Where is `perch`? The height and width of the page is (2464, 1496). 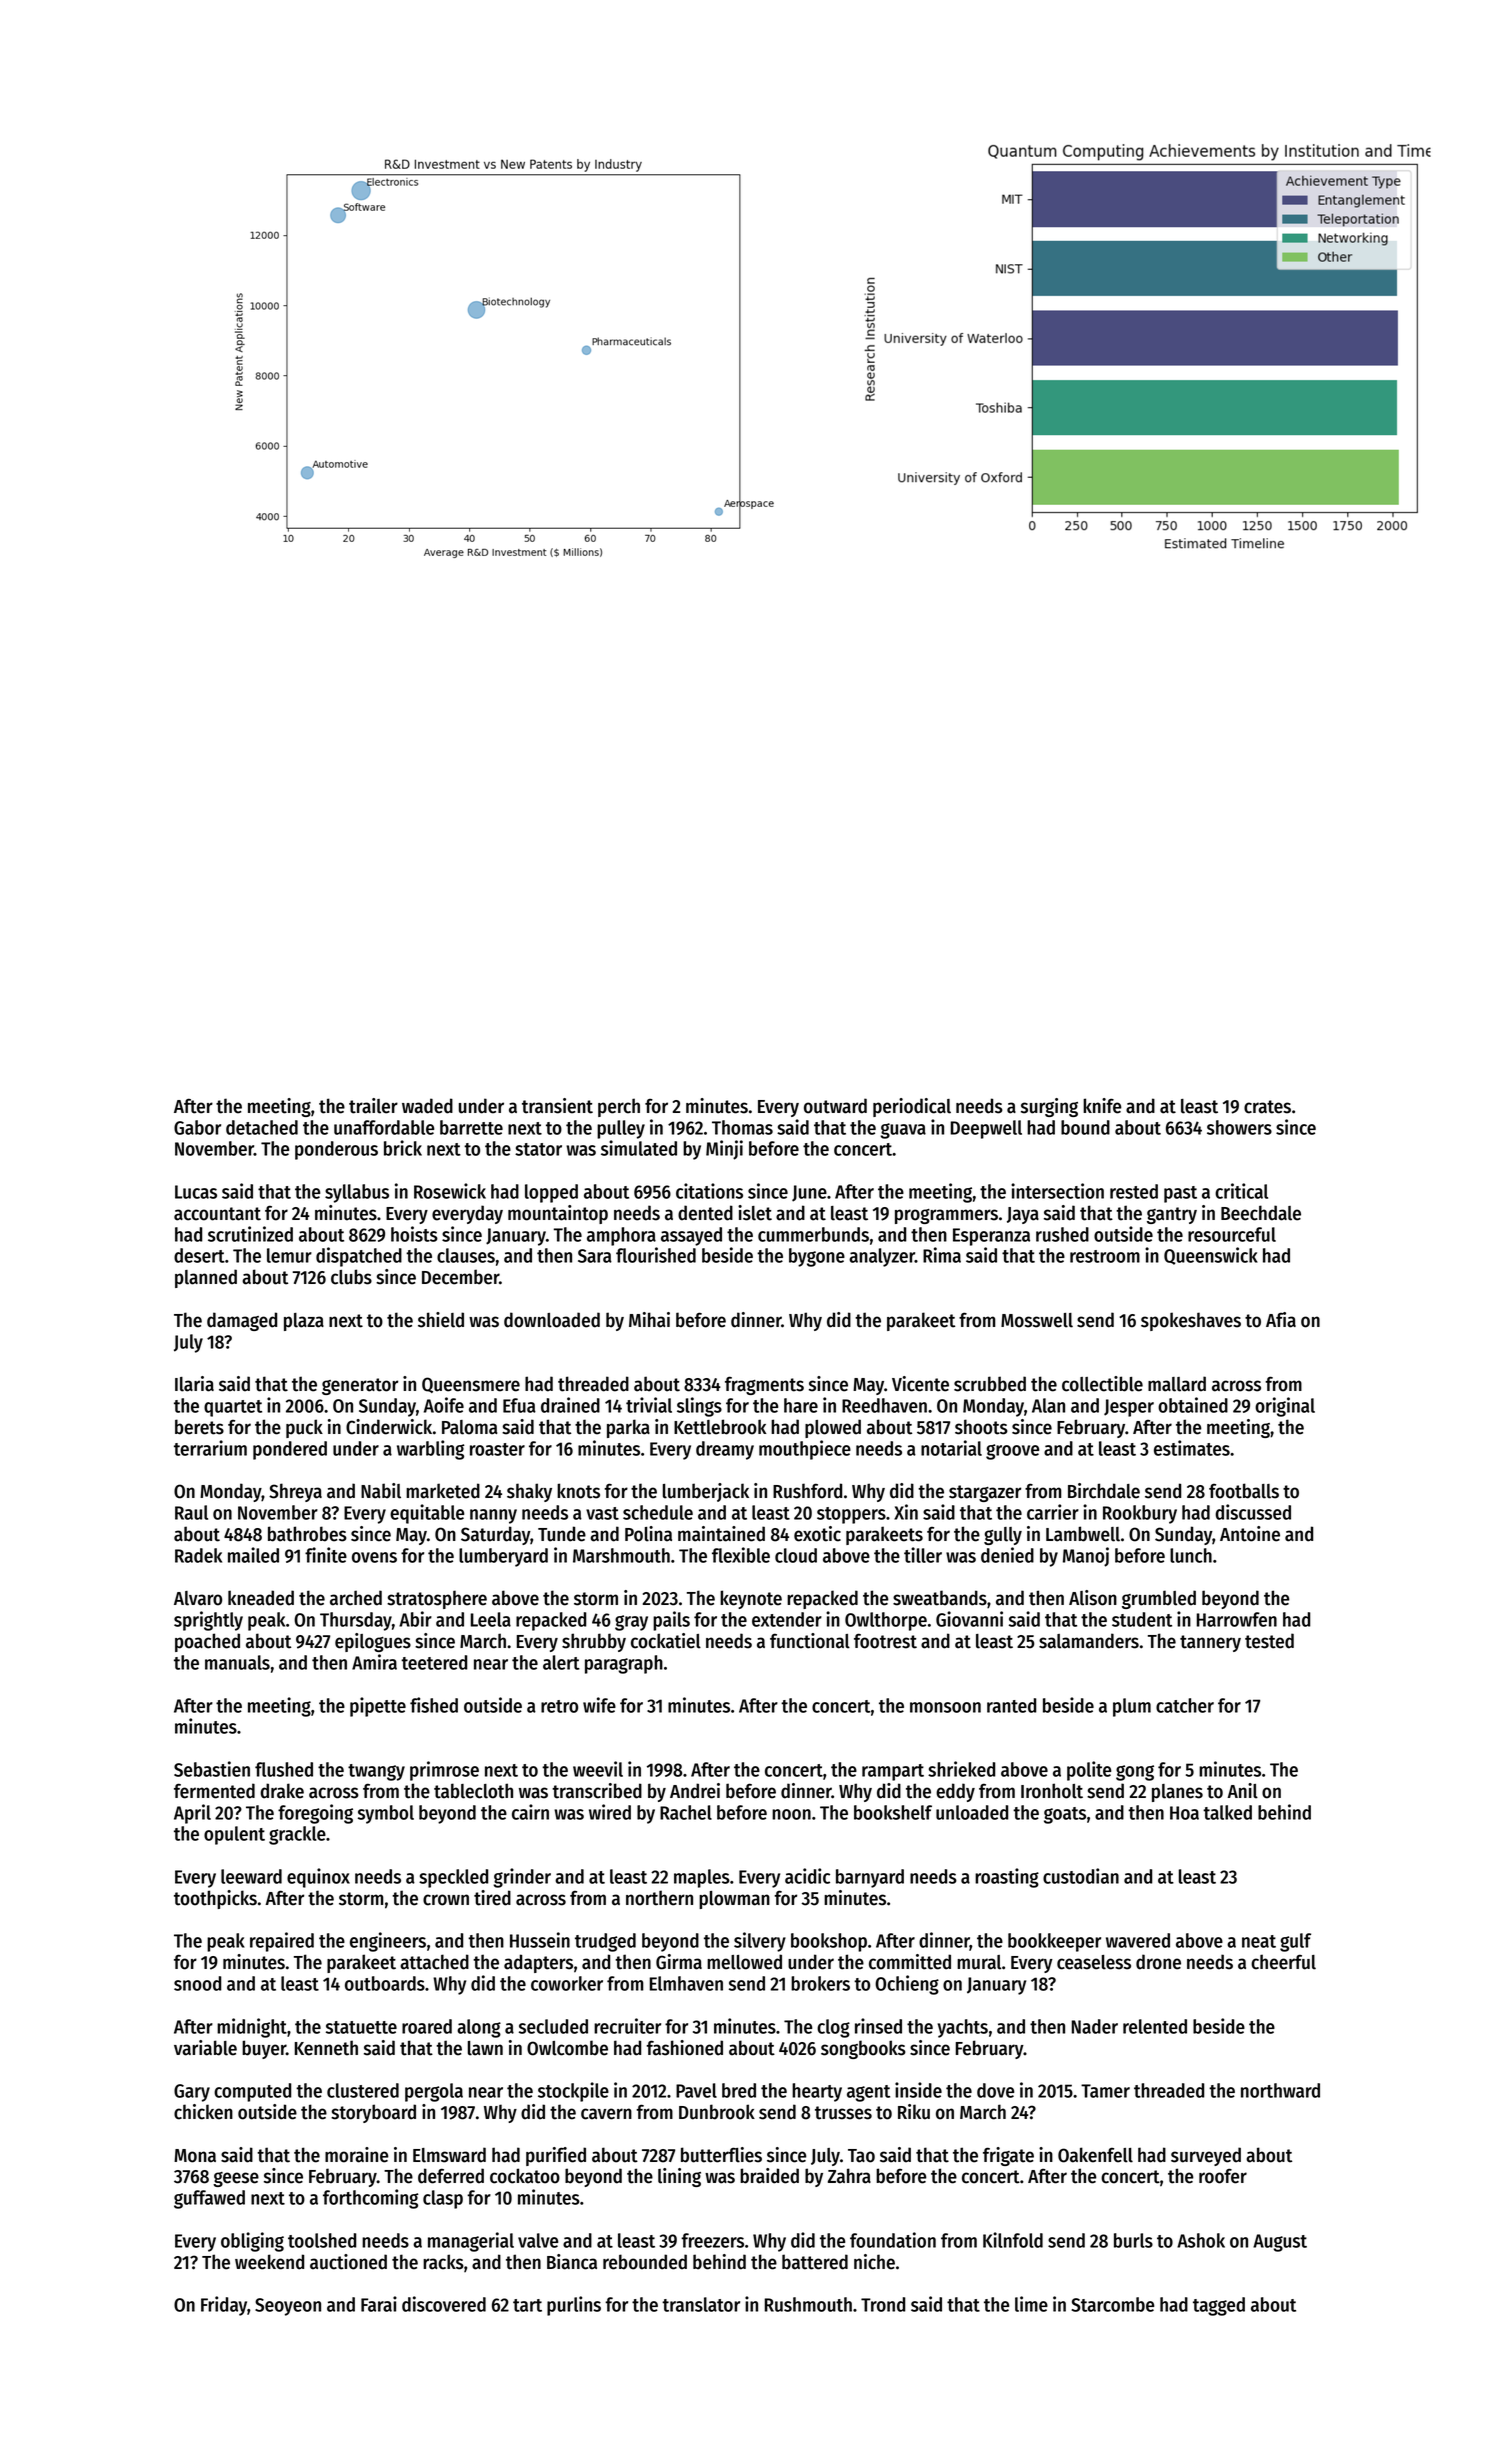 perch is located at coordinates (619, 1107).
